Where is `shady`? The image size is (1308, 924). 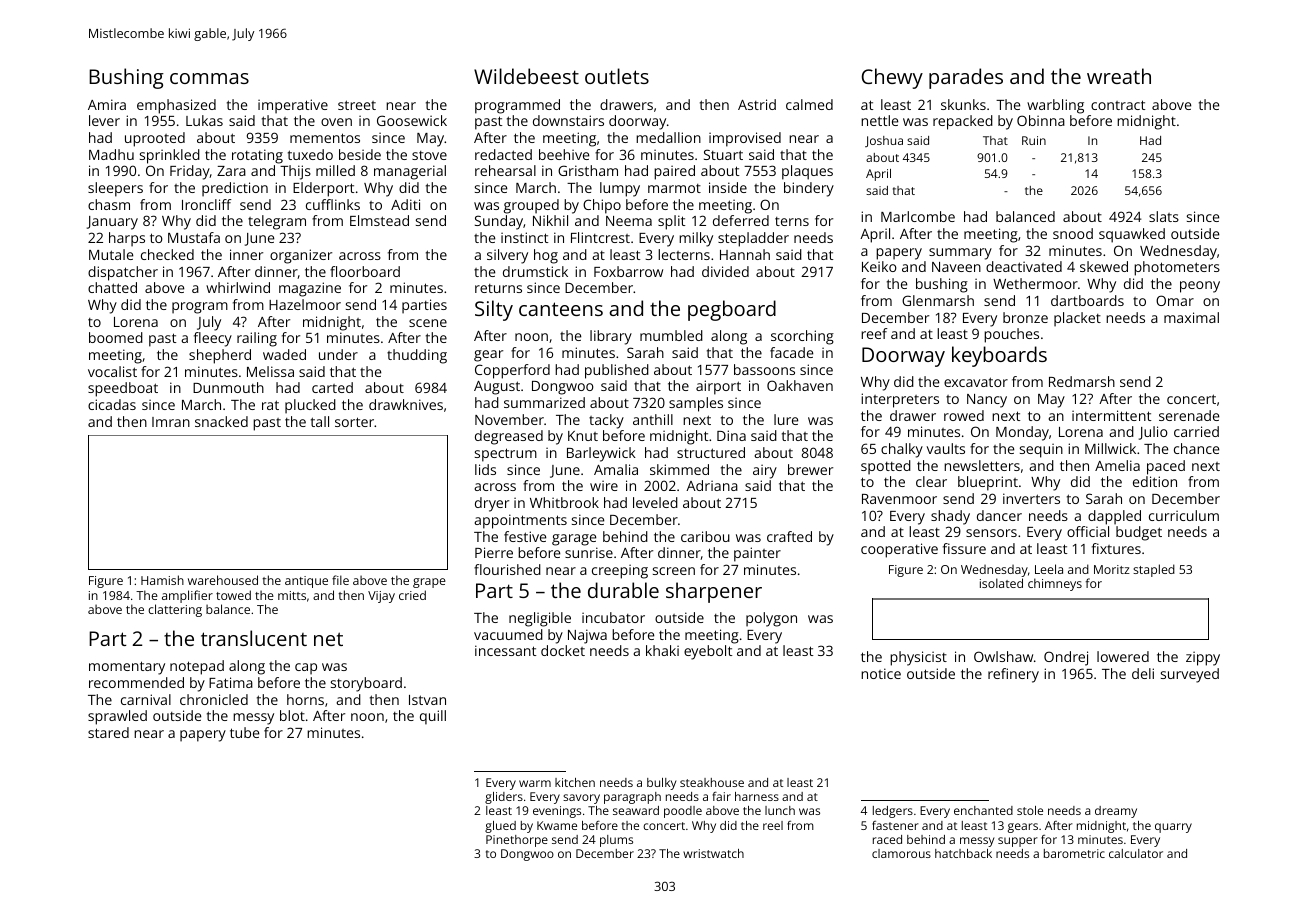 shady is located at coordinates (950, 517).
